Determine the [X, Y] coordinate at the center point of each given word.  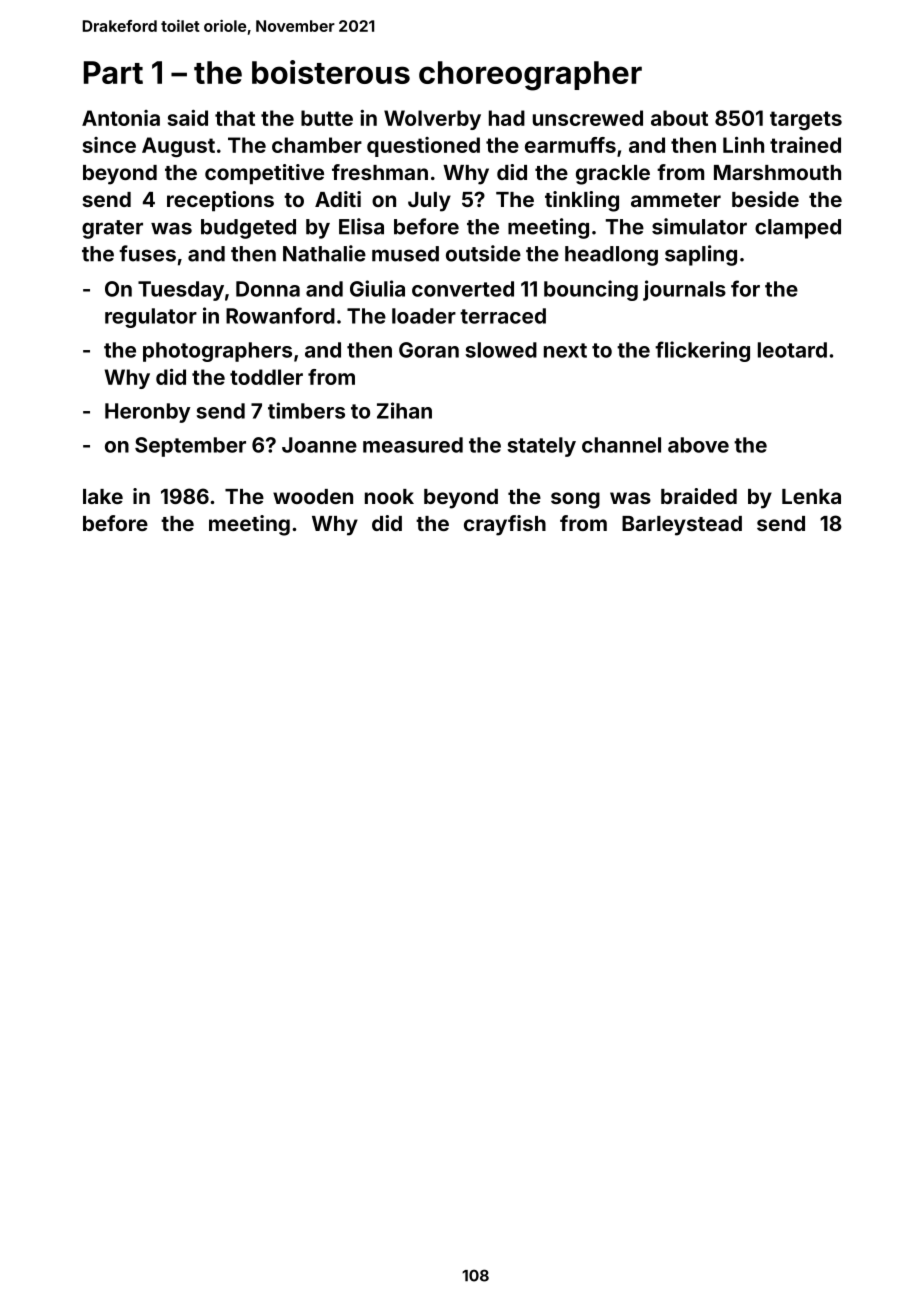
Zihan [404, 410]
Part [113, 72]
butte [327, 118]
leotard [792, 350]
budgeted [248, 229]
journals [684, 290]
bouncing [591, 290]
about [679, 118]
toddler [266, 377]
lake [103, 496]
